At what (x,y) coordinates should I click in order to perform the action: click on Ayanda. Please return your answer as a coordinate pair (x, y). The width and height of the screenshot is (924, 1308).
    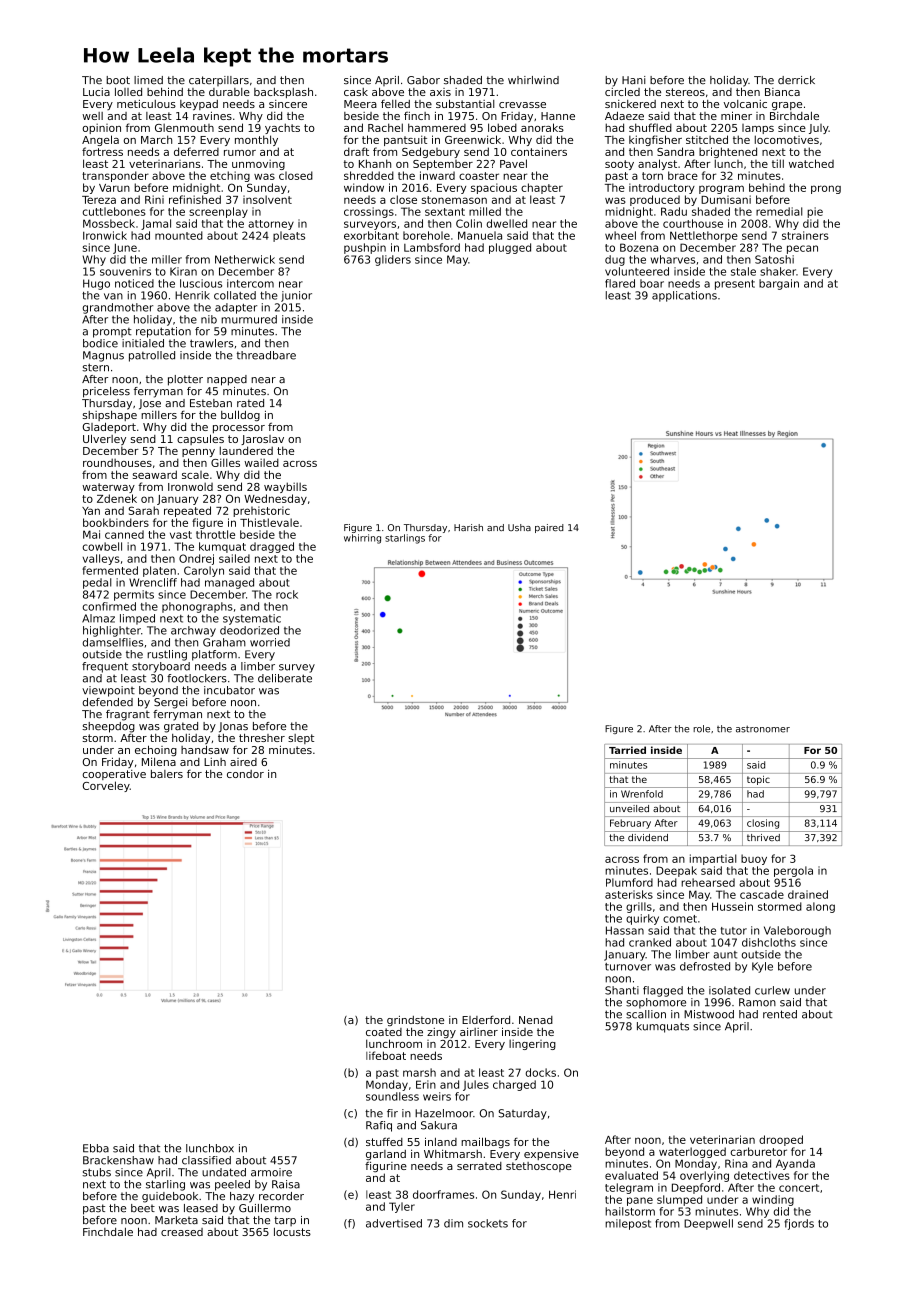
    Looking at the image, I should click on (795, 1164).
